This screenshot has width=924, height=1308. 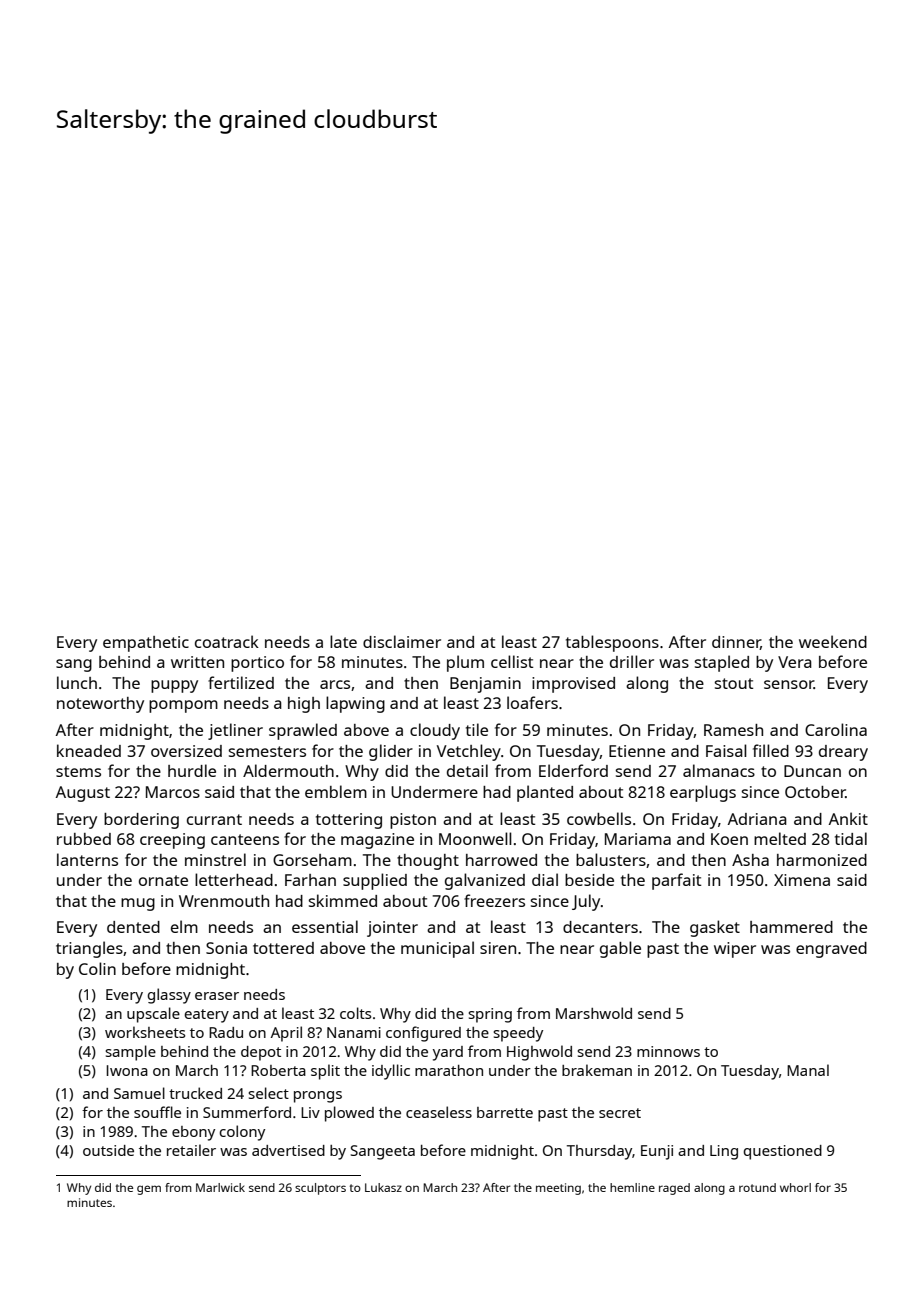 What do you see at coordinates (668, 1051) in the screenshot?
I see `minnows` at bounding box center [668, 1051].
